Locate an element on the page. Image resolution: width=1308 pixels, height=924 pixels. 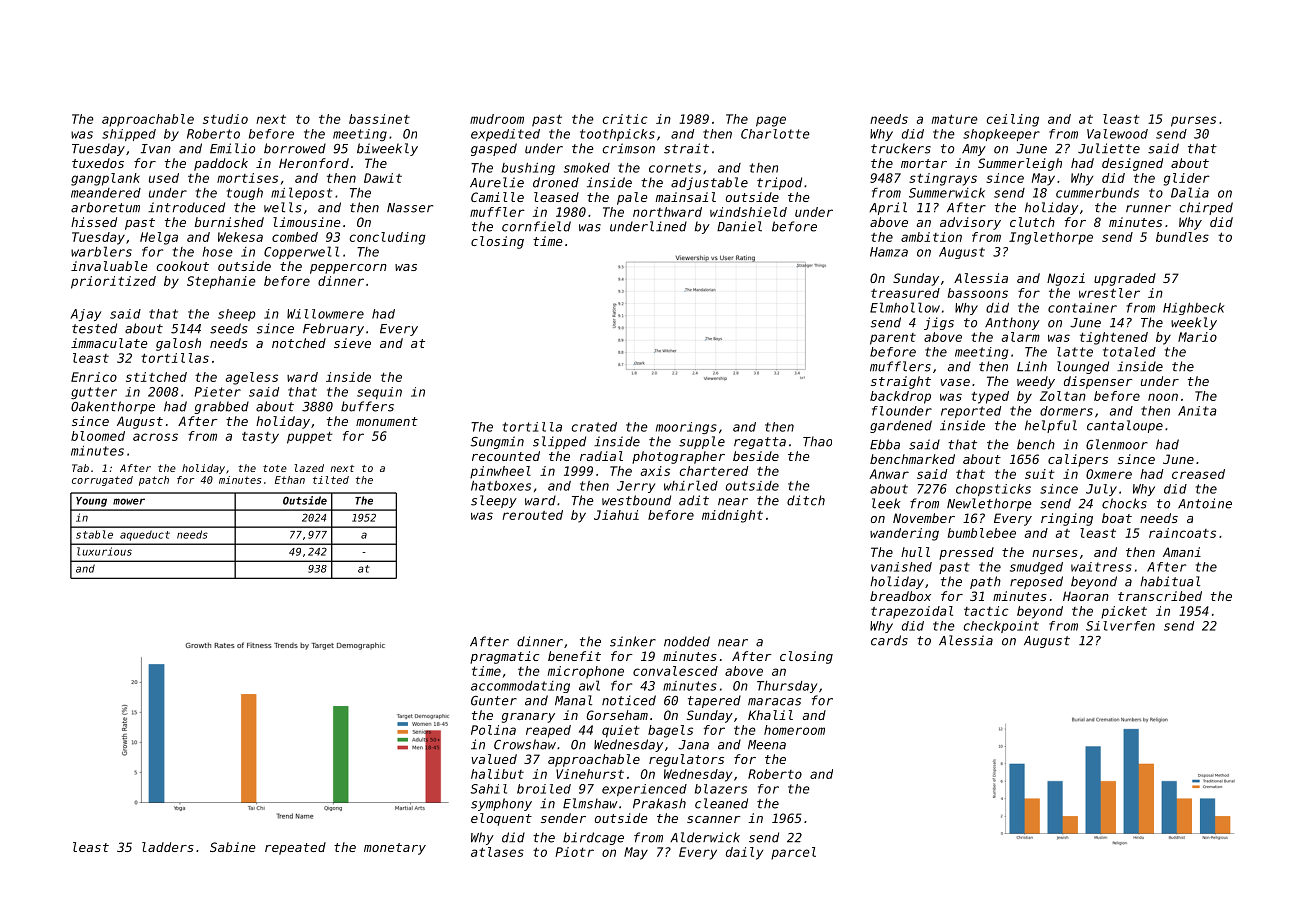
shipped is located at coordinates (129, 135).
